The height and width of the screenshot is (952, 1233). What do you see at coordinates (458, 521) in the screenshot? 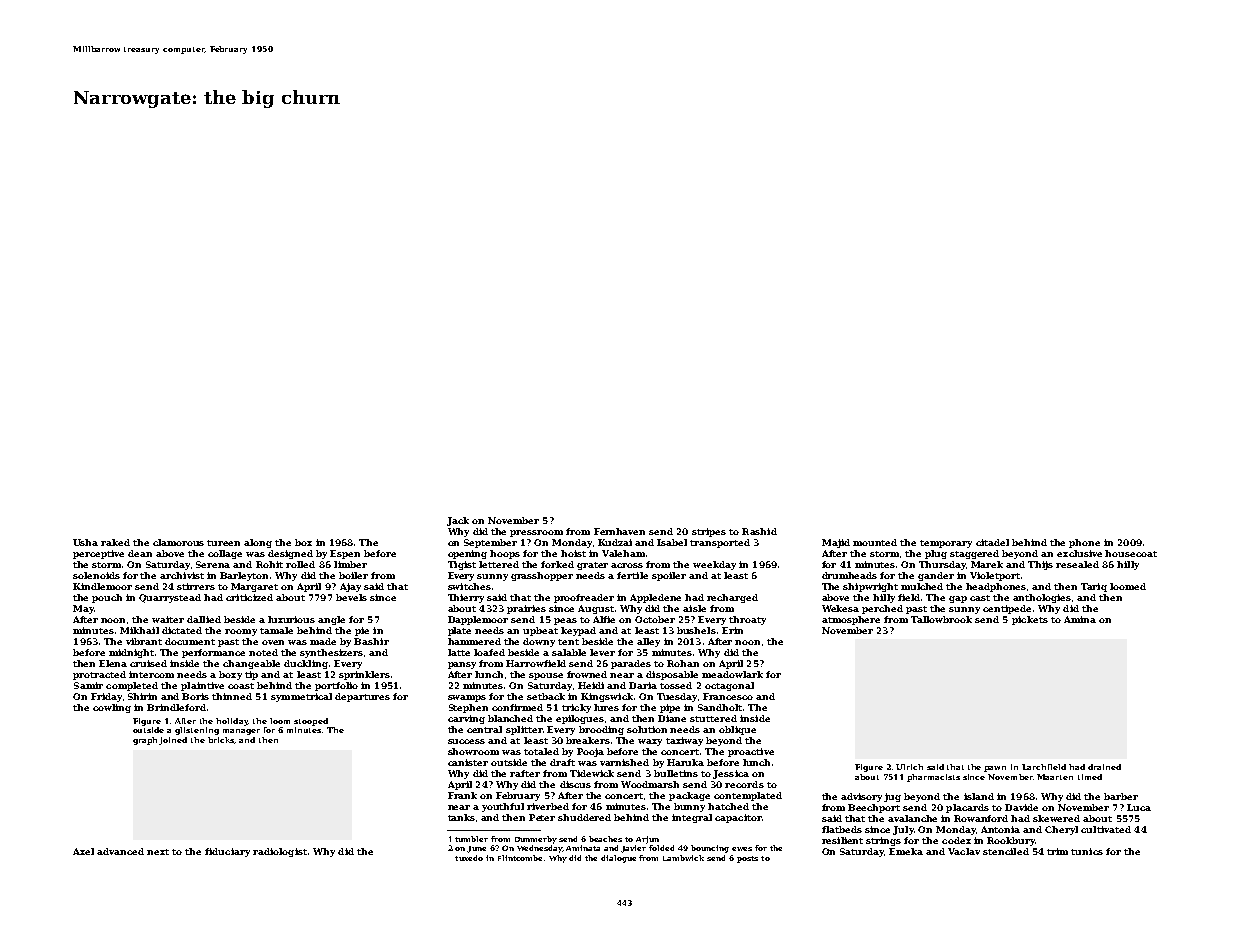
I see `Jack` at bounding box center [458, 521].
